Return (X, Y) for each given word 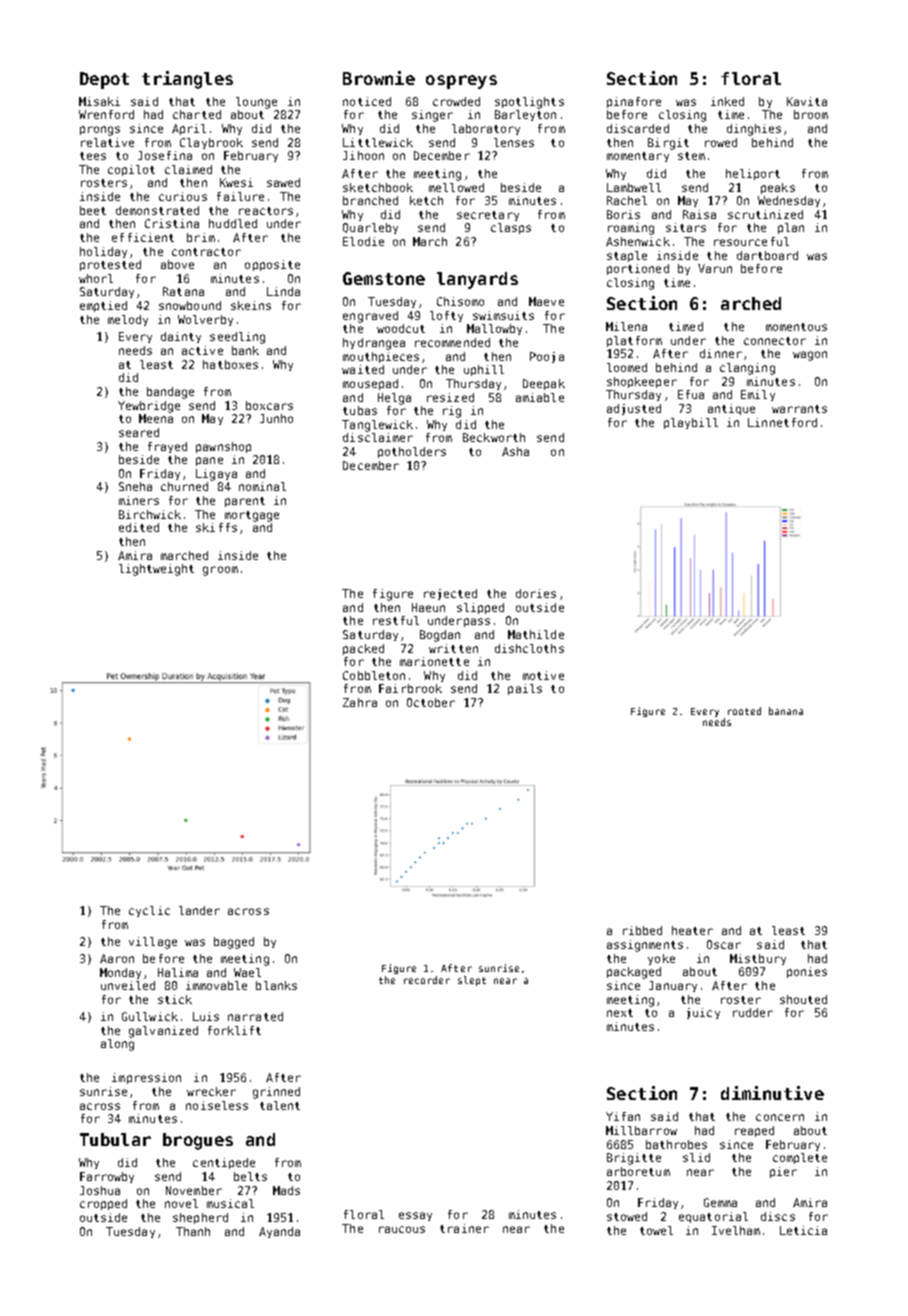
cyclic (149, 911)
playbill (691, 423)
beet (93, 210)
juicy (703, 1013)
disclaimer (378, 437)
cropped (103, 1204)
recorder (427, 980)
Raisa (699, 214)
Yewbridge (149, 407)
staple (627, 256)
